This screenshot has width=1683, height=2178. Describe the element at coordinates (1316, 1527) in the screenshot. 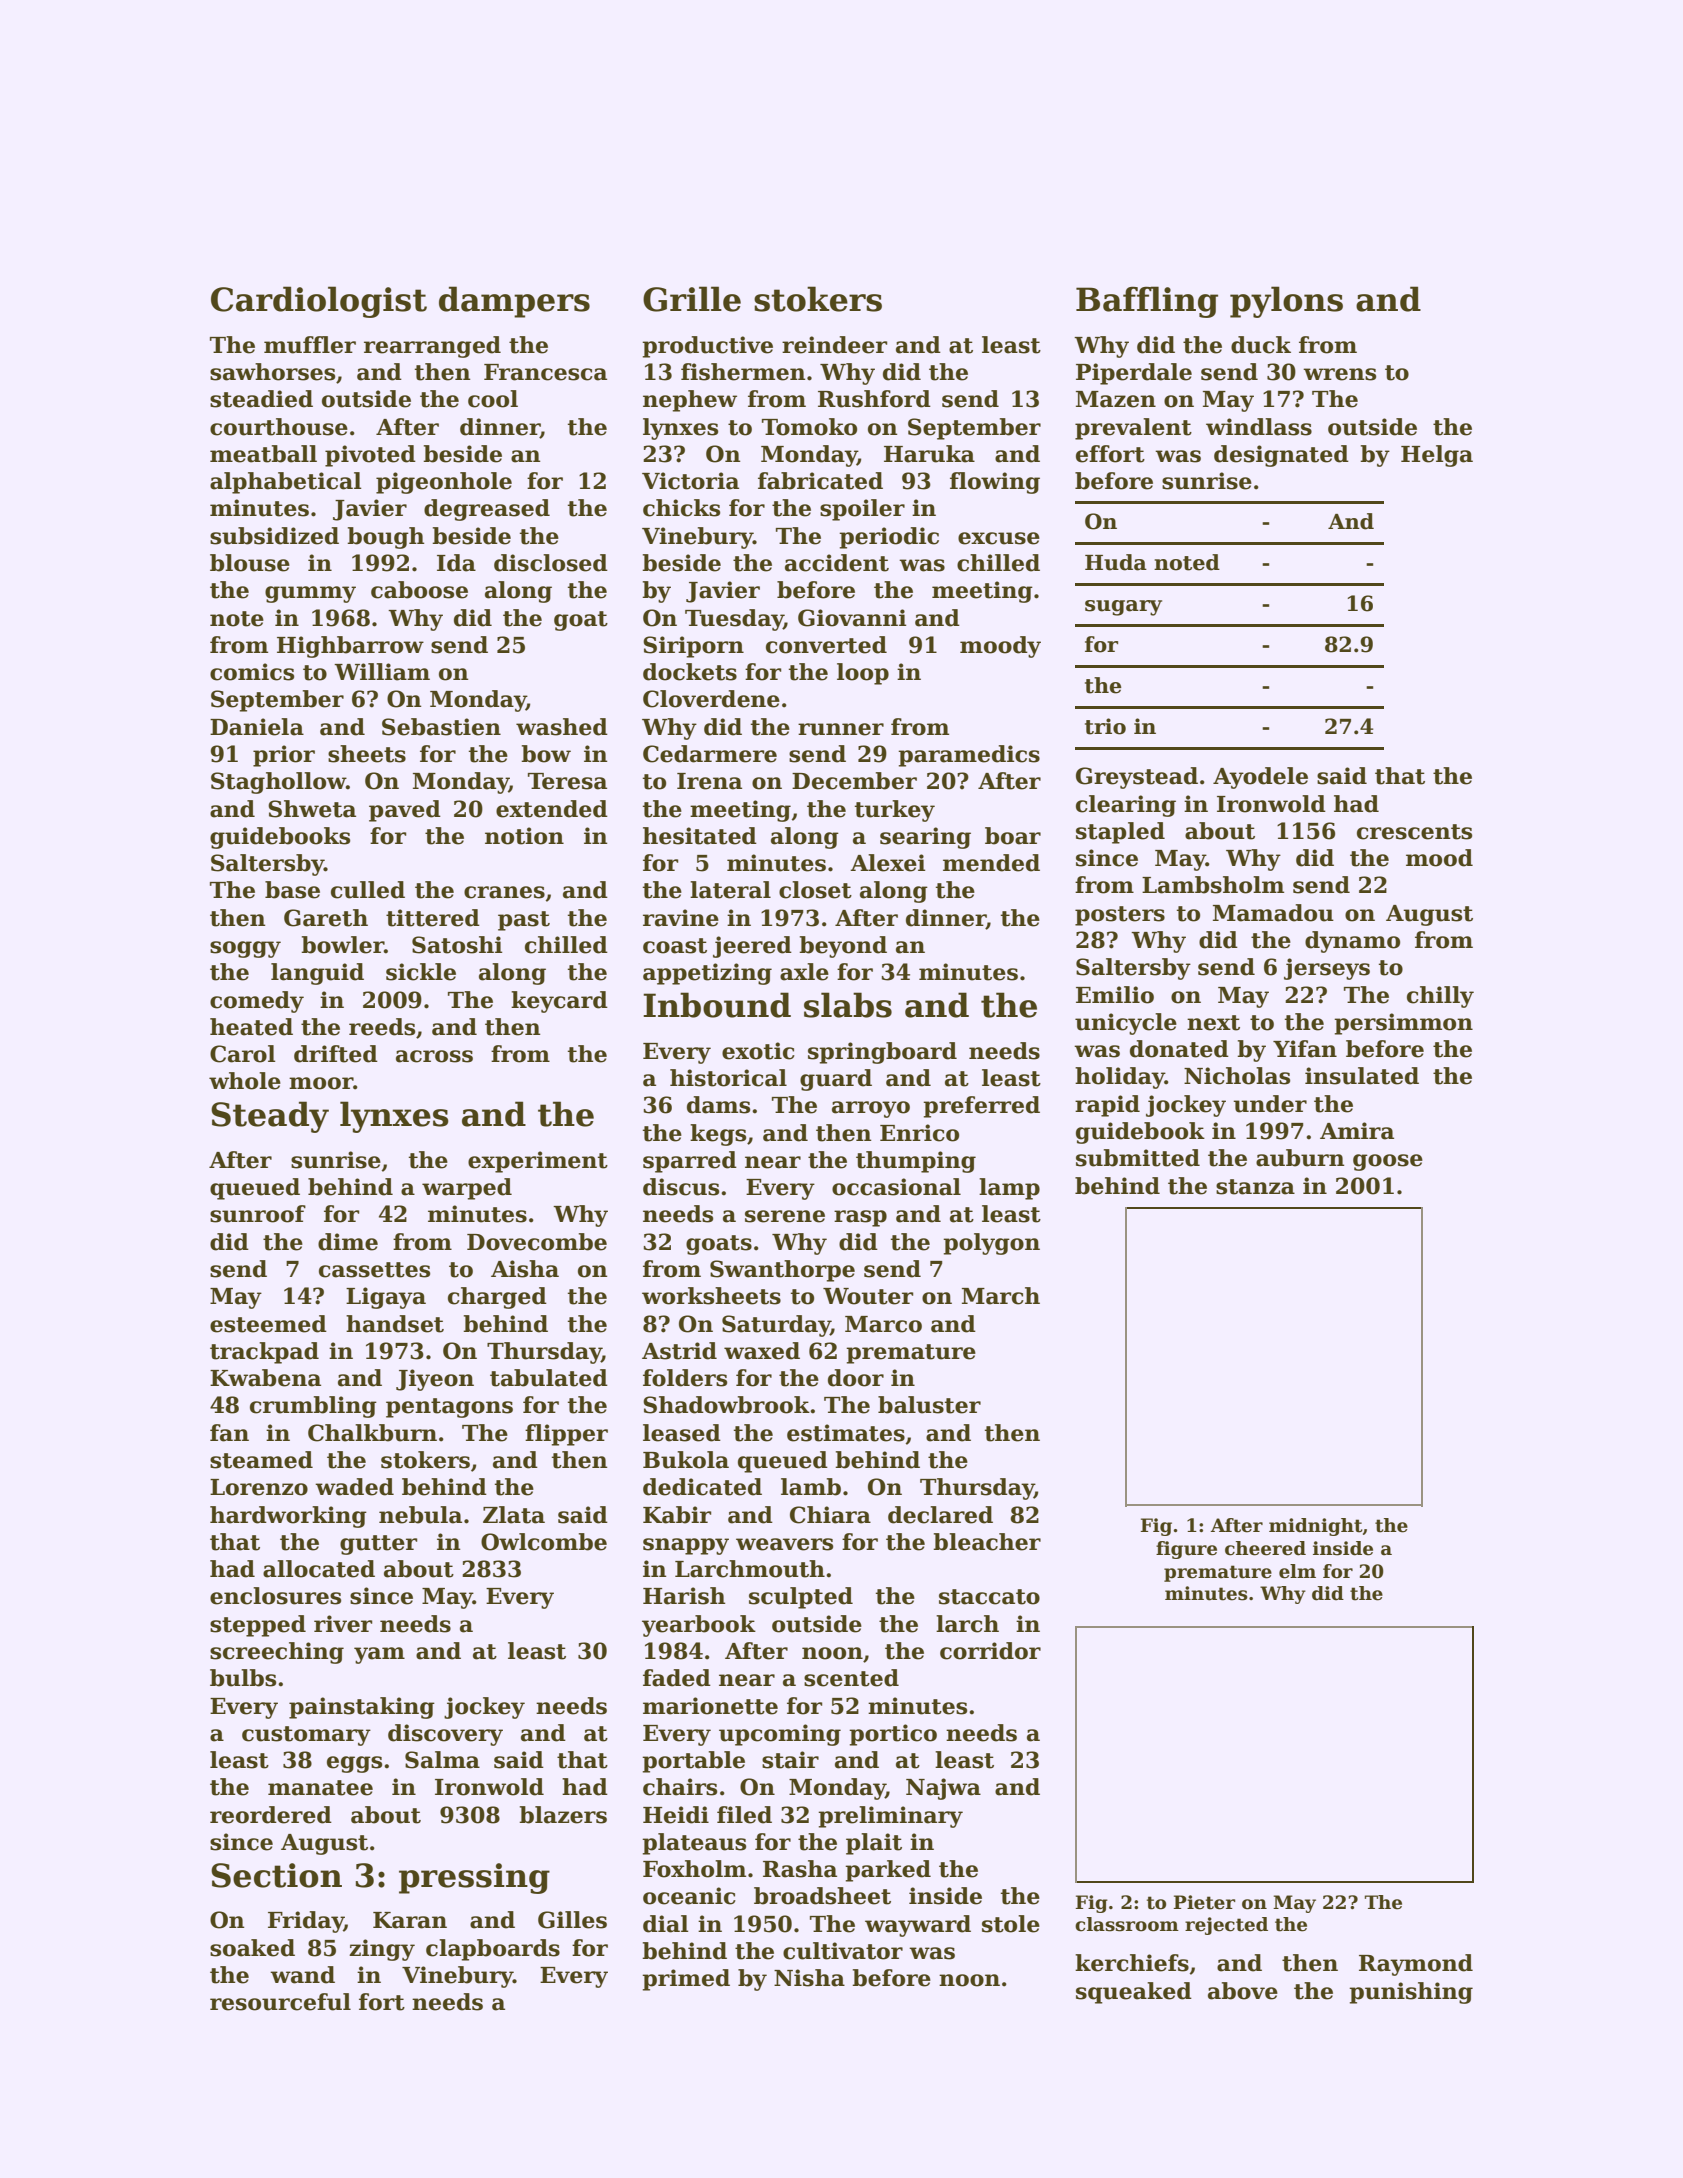

I see `midnight` at that location.
